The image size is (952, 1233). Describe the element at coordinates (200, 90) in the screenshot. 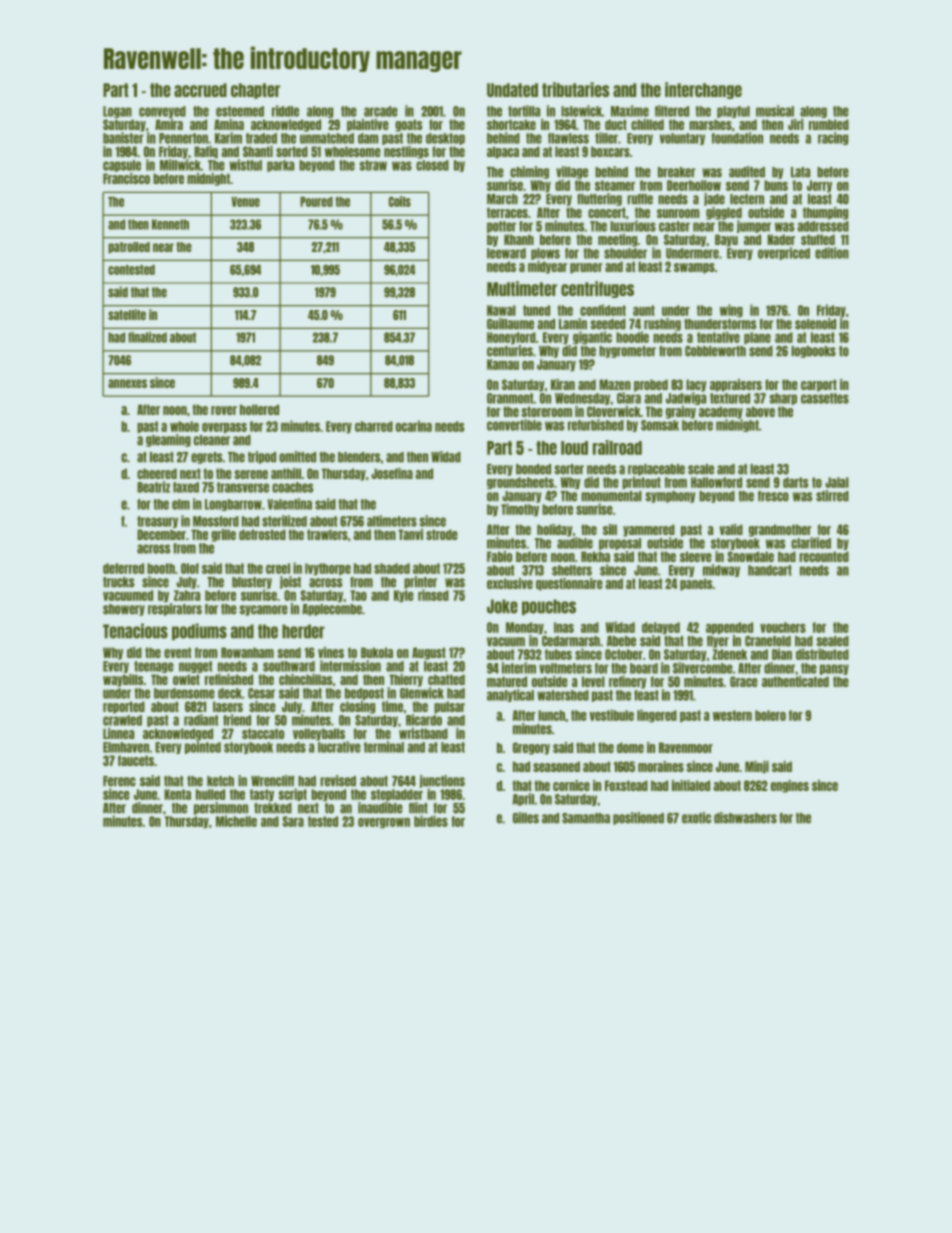

I see `accrued` at that location.
